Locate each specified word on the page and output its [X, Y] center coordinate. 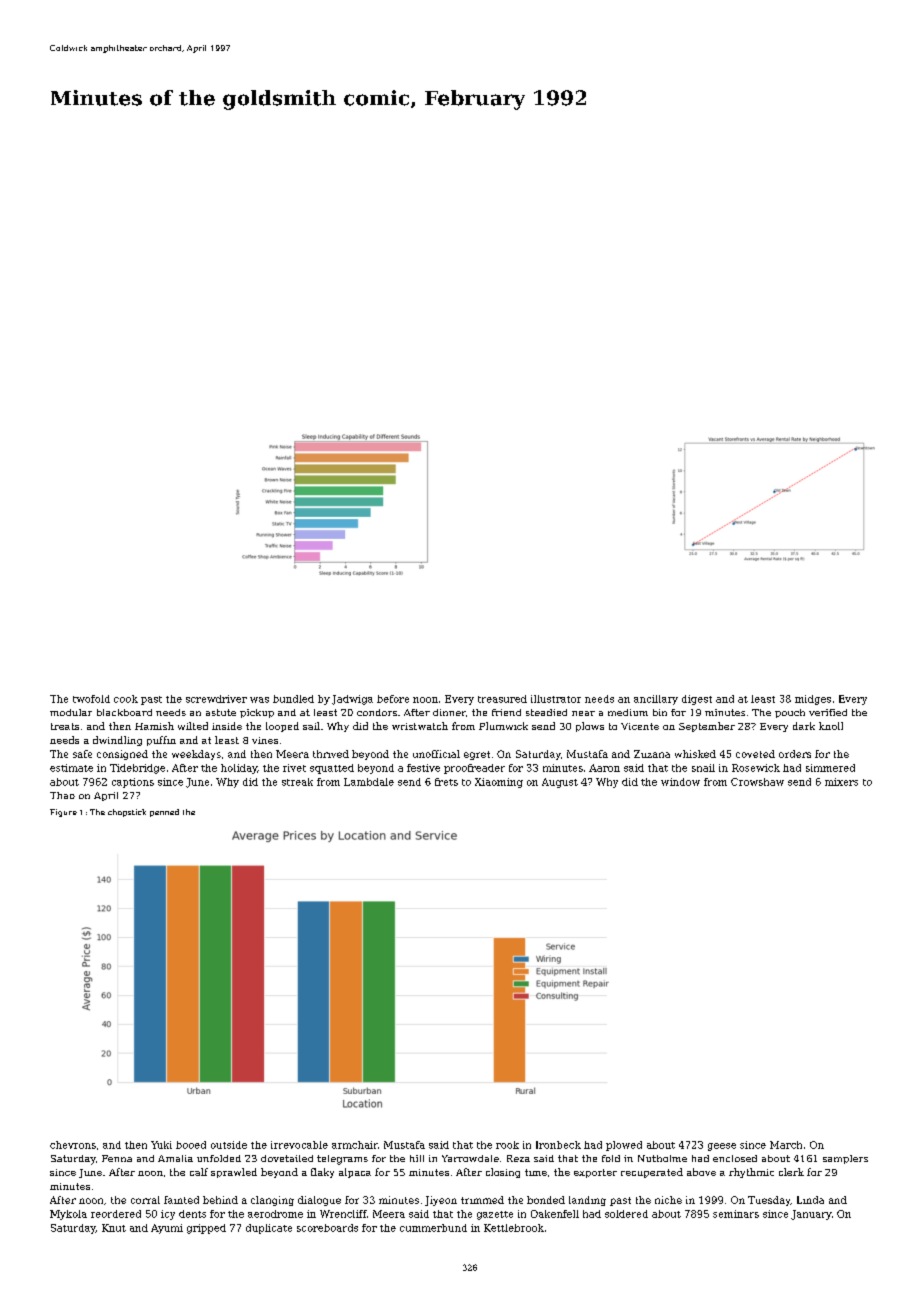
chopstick [127, 813]
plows [590, 727]
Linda [810, 1200]
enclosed [735, 1158]
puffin [161, 741]
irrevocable [299, 1145]
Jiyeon [441, 1201]
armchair [355, 1145]
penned [164, 813]
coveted [755, 754]
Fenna [117, 1158]
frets [446, 782]
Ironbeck [558, 1145]
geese [722, 1147]
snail [703, 768]
